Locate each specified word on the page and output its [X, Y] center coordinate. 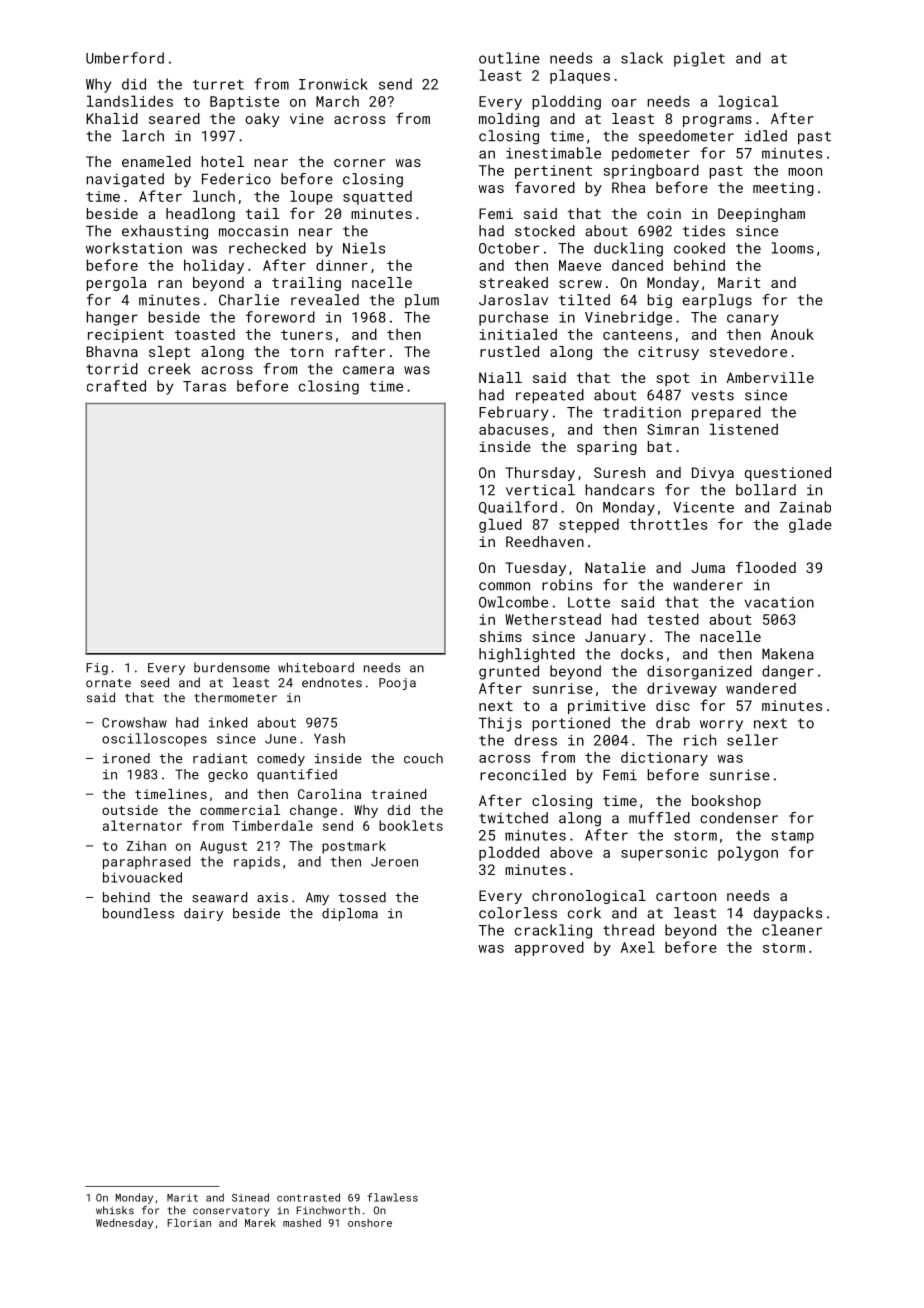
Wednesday [124, 1223]
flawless [392, 1197]
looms [793, 248]
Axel [638, 947]
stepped [589, 526]
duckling [628, 249]
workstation [134, 248]
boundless [138, 913]
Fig [97, 669]
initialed [518, 334]
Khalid [112, 118]
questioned [788, 474]
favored [545, 187]
